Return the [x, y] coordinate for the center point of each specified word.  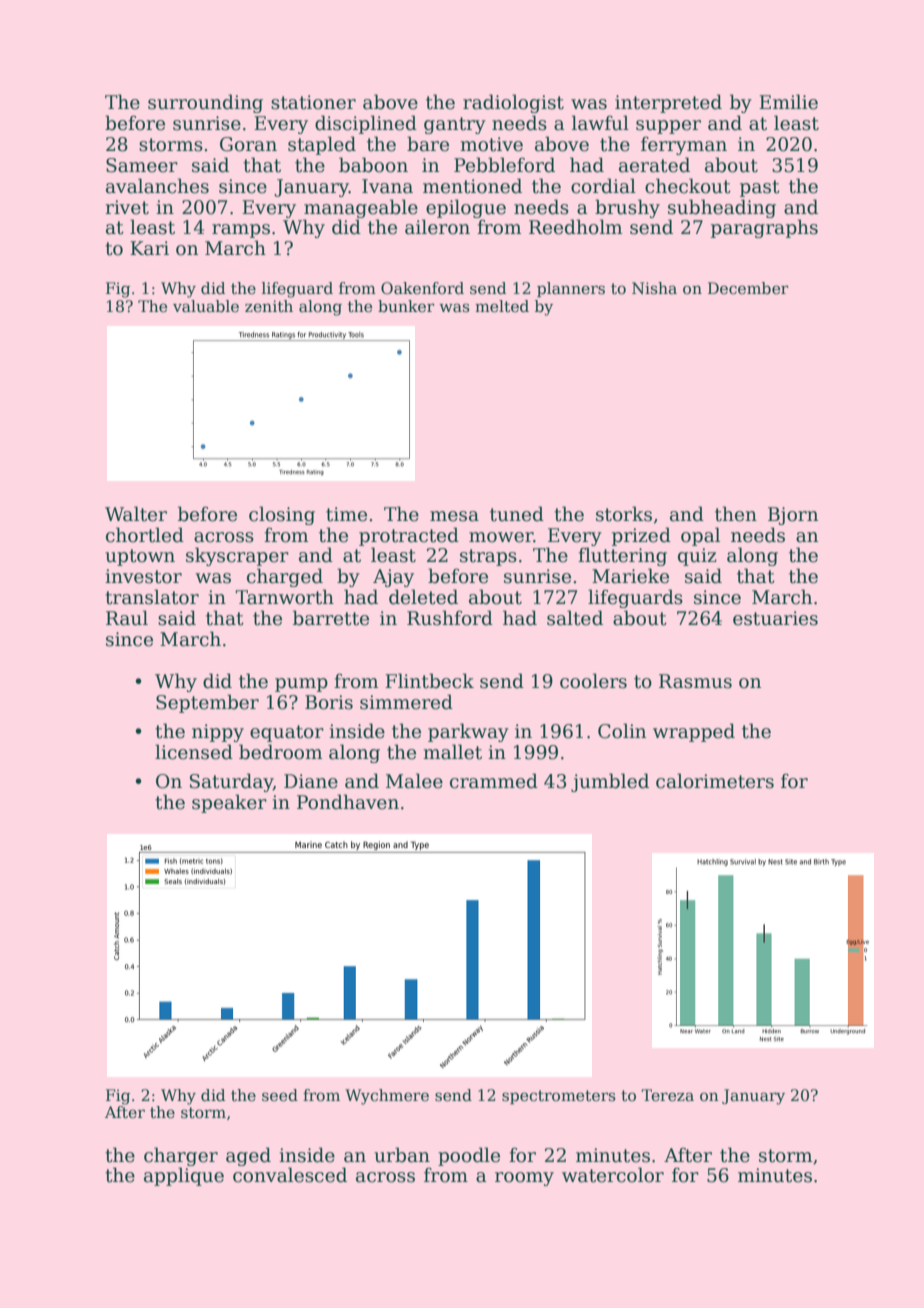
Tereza [667, 1095]
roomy [524, 1179]
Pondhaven [348, 802]
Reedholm [575, 227]
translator [152, 597]
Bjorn [793, 516]
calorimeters [715, 781]
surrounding [205, 103]
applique [184, 1176]
